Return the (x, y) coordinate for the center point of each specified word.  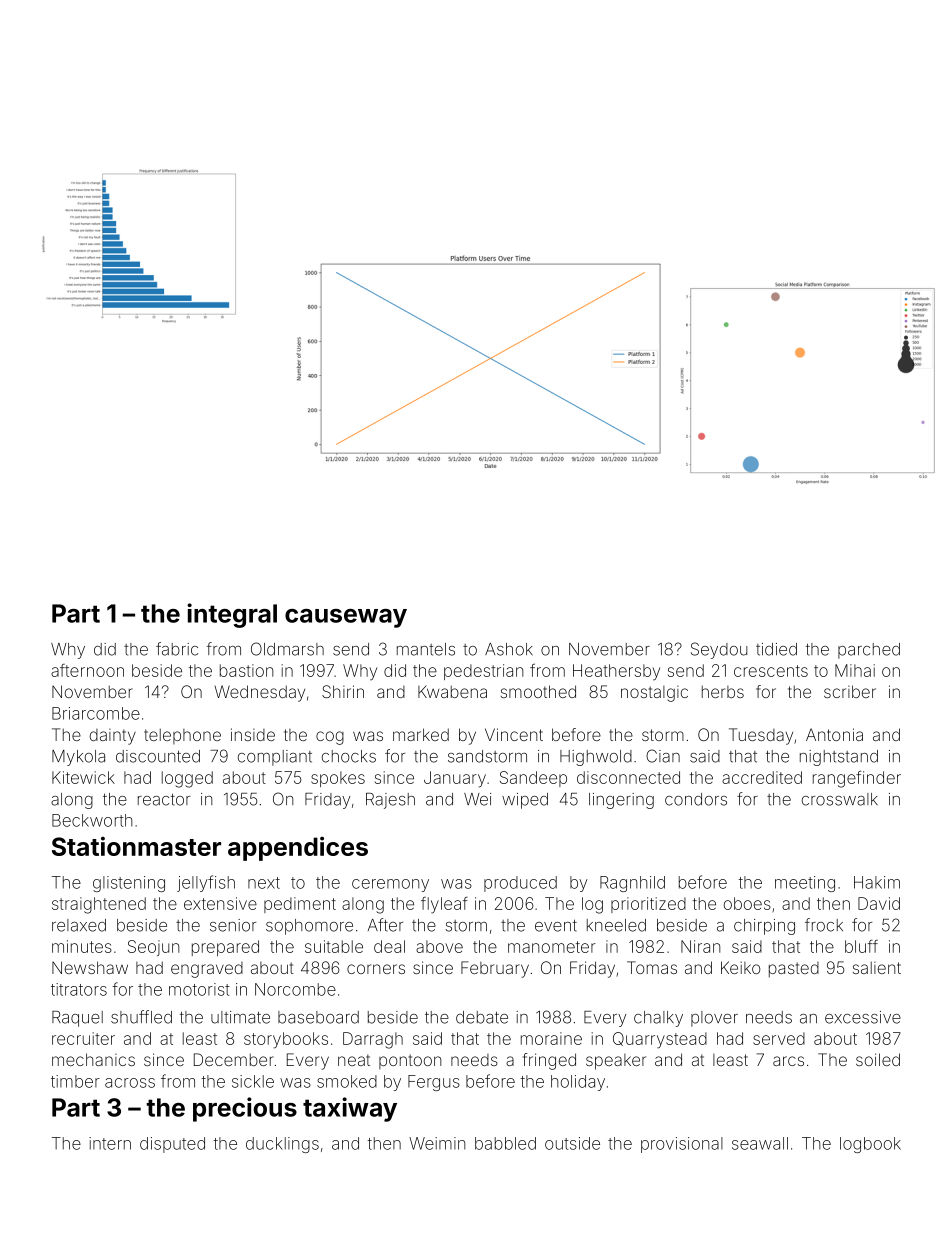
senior (233, 925)
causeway (346, 618)
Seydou (719, 650)
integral (232, 615)
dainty (113, 737)
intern (110, 1143)
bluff (861, 946)
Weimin (437, 1143)
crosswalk (840, 799)
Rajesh (390, 801)
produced (520, 884)
